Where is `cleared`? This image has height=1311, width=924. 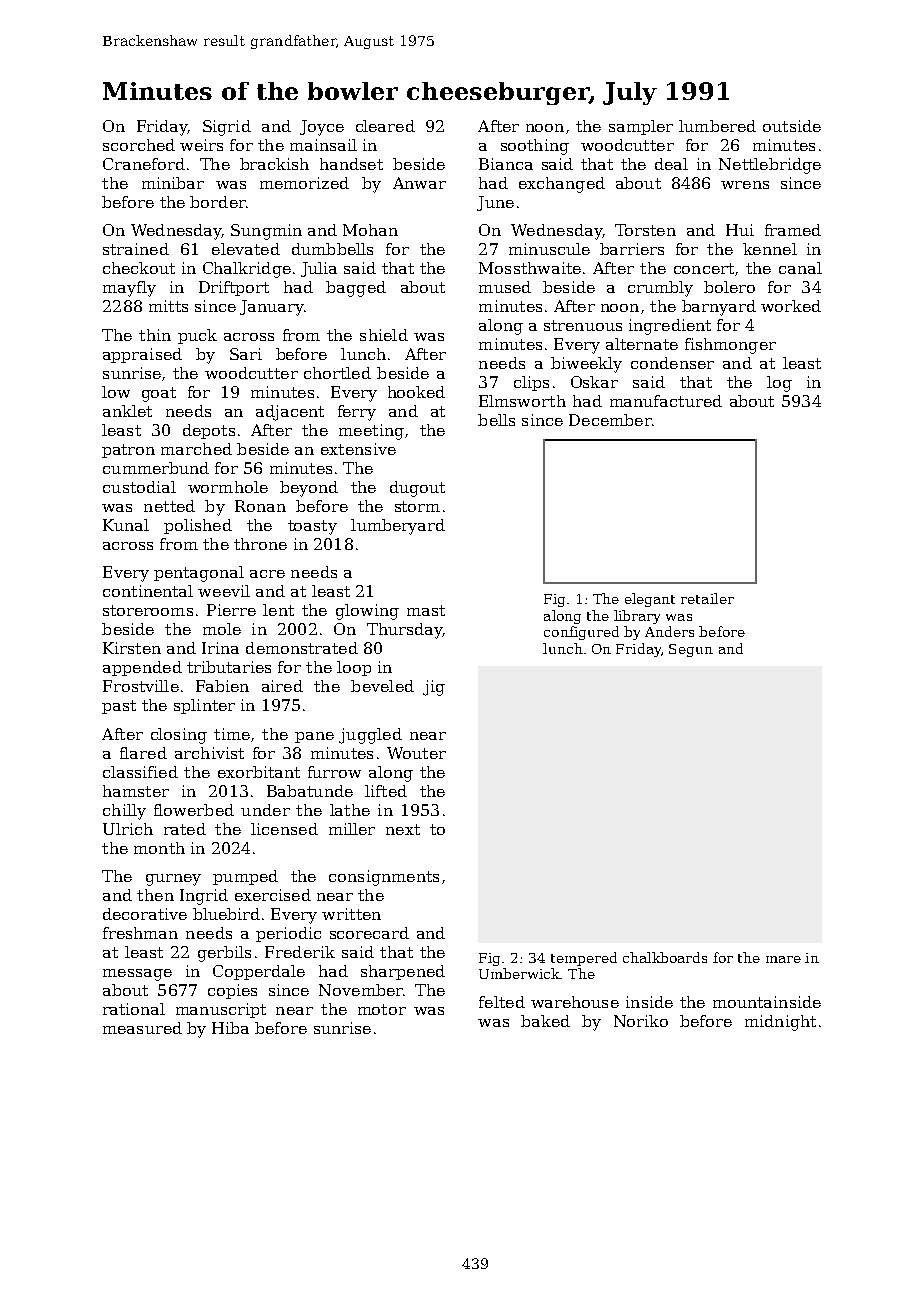 cleared is located at coordinates (385, 126).
